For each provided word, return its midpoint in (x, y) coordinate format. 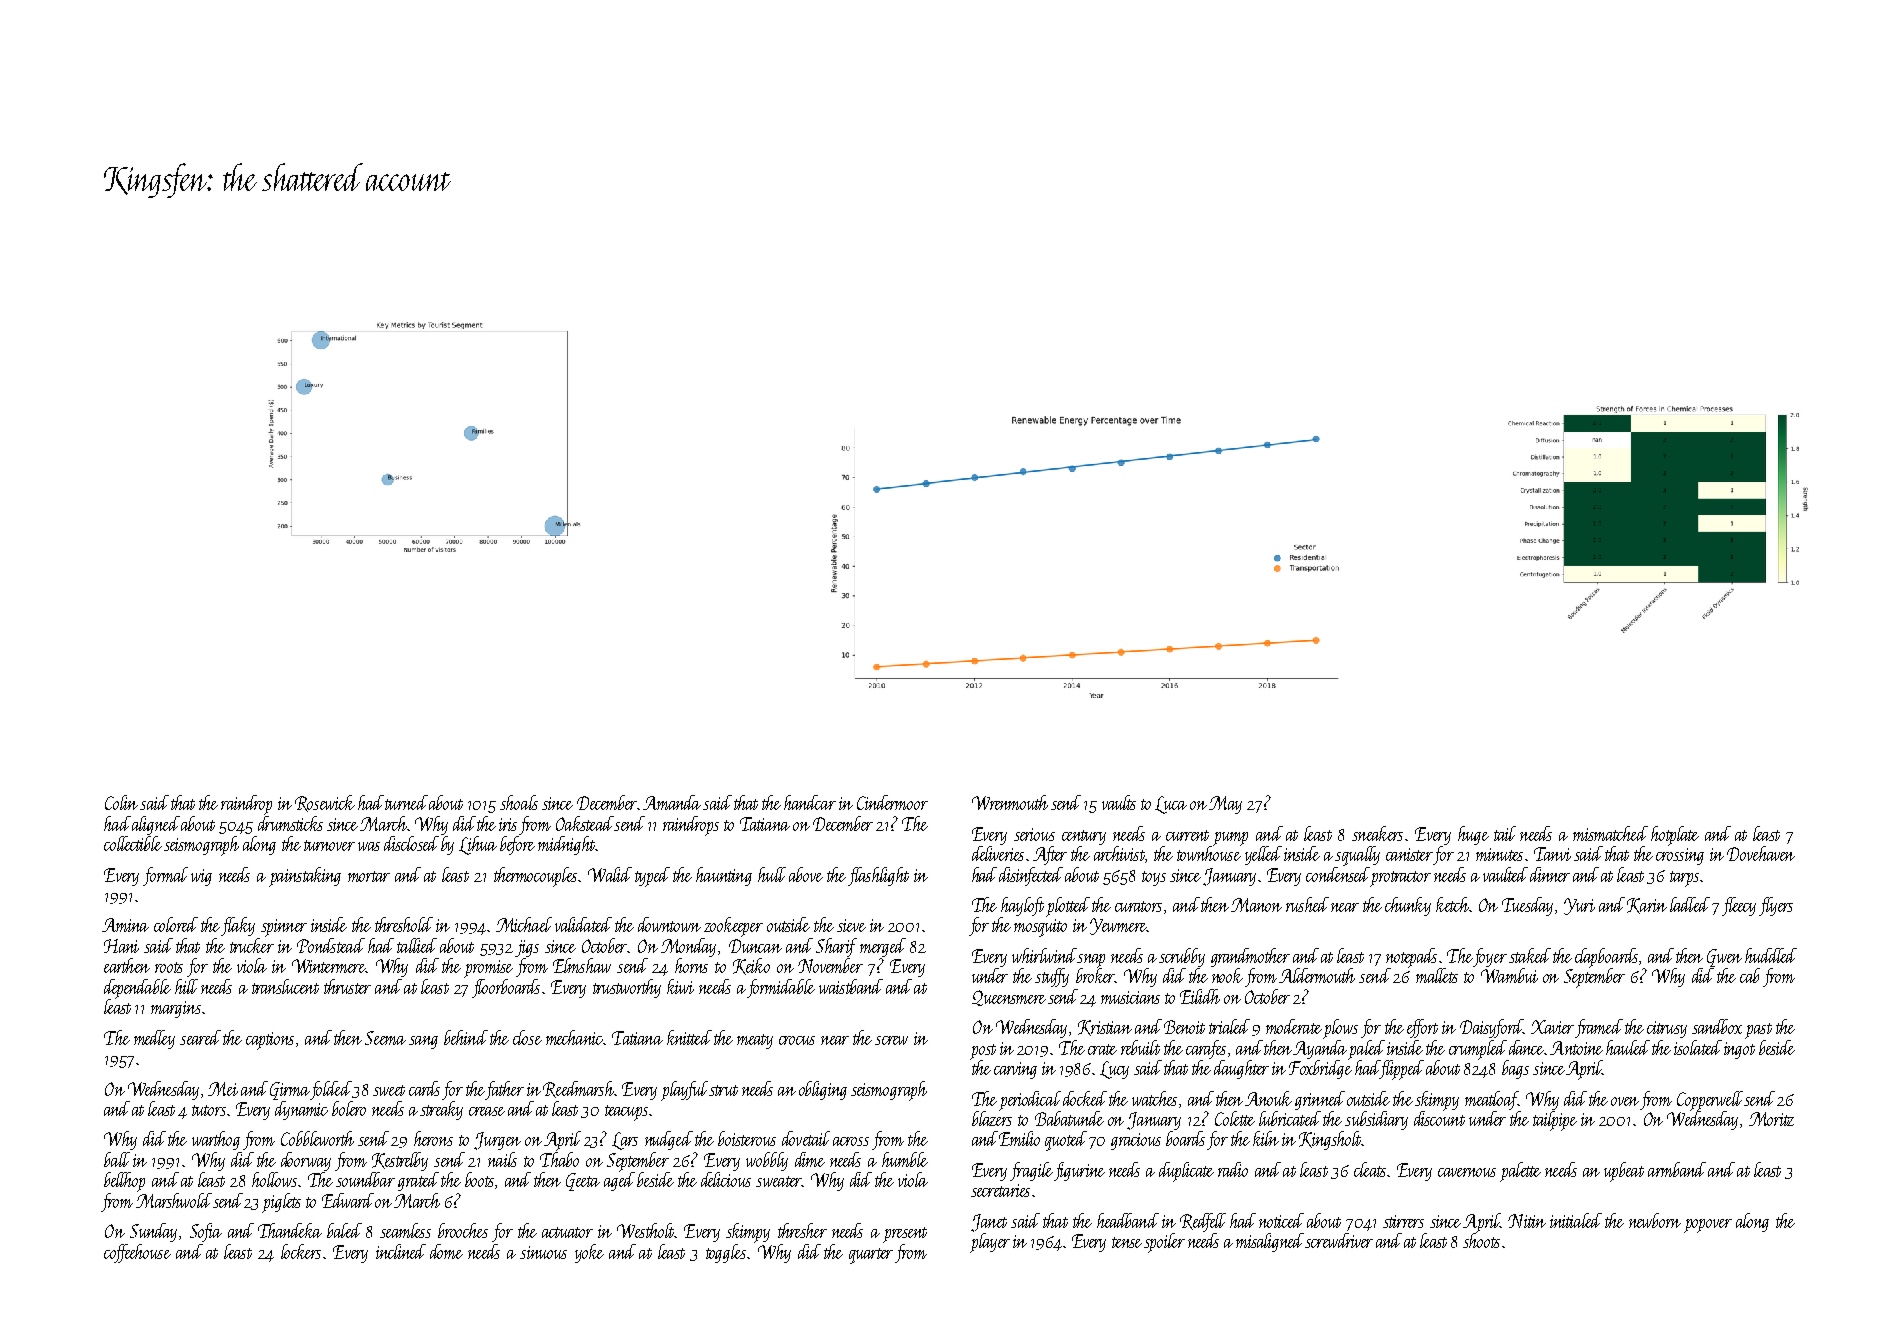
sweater (779, 1181)
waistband (851, 986)
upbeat (1624, 1172)
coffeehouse (137, 1253)
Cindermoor (892, 802)
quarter (871, 1256)
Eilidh (1200, 996)
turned (406, 802)
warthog (216, 1140)
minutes (1499, 854)
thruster (347, 986)
